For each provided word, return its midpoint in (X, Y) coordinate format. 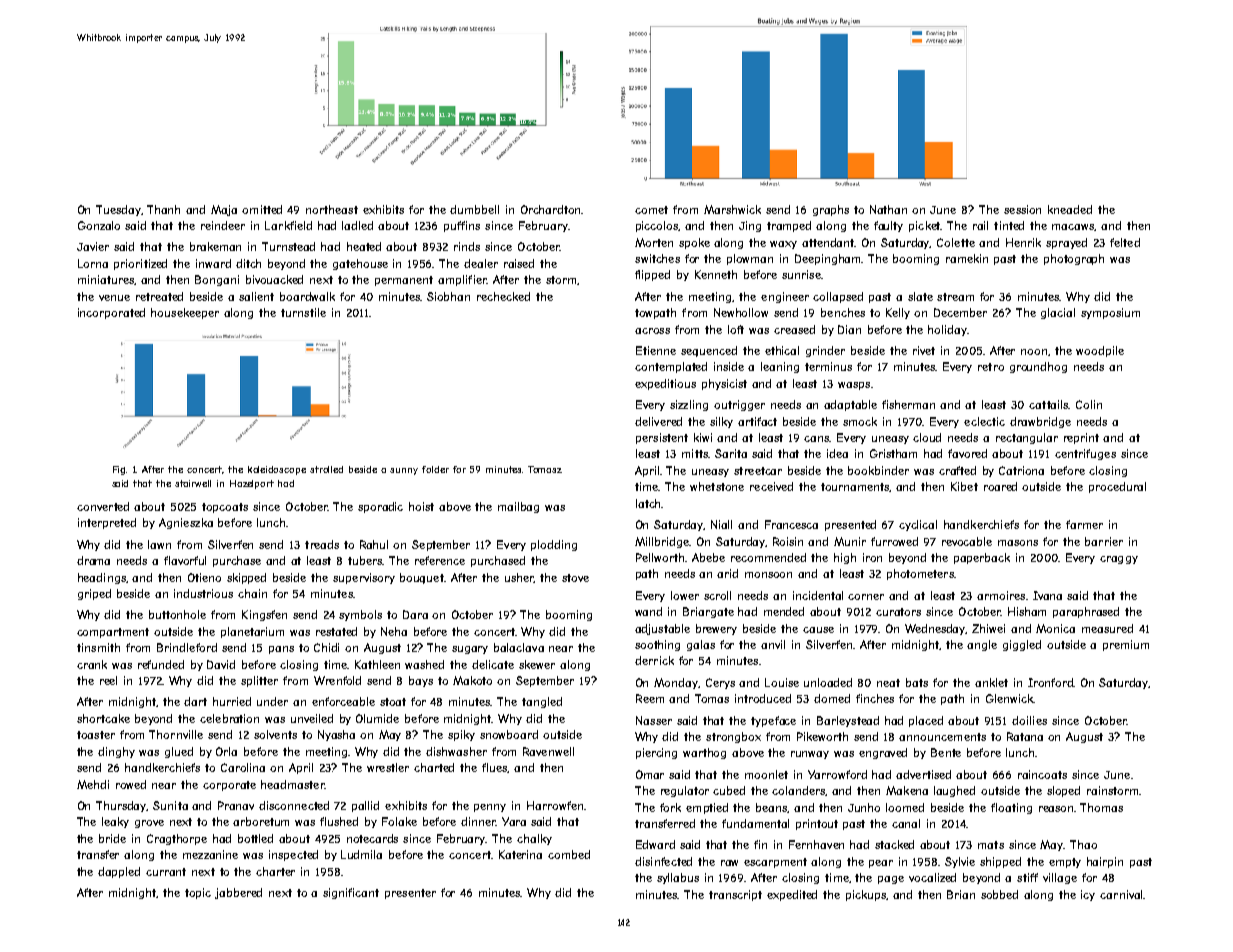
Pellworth (660, 557)
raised (519, 263)
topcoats (225, 508)
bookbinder (878, 470)
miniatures (106, 280)
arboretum (261, 821)
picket (925, 226)
